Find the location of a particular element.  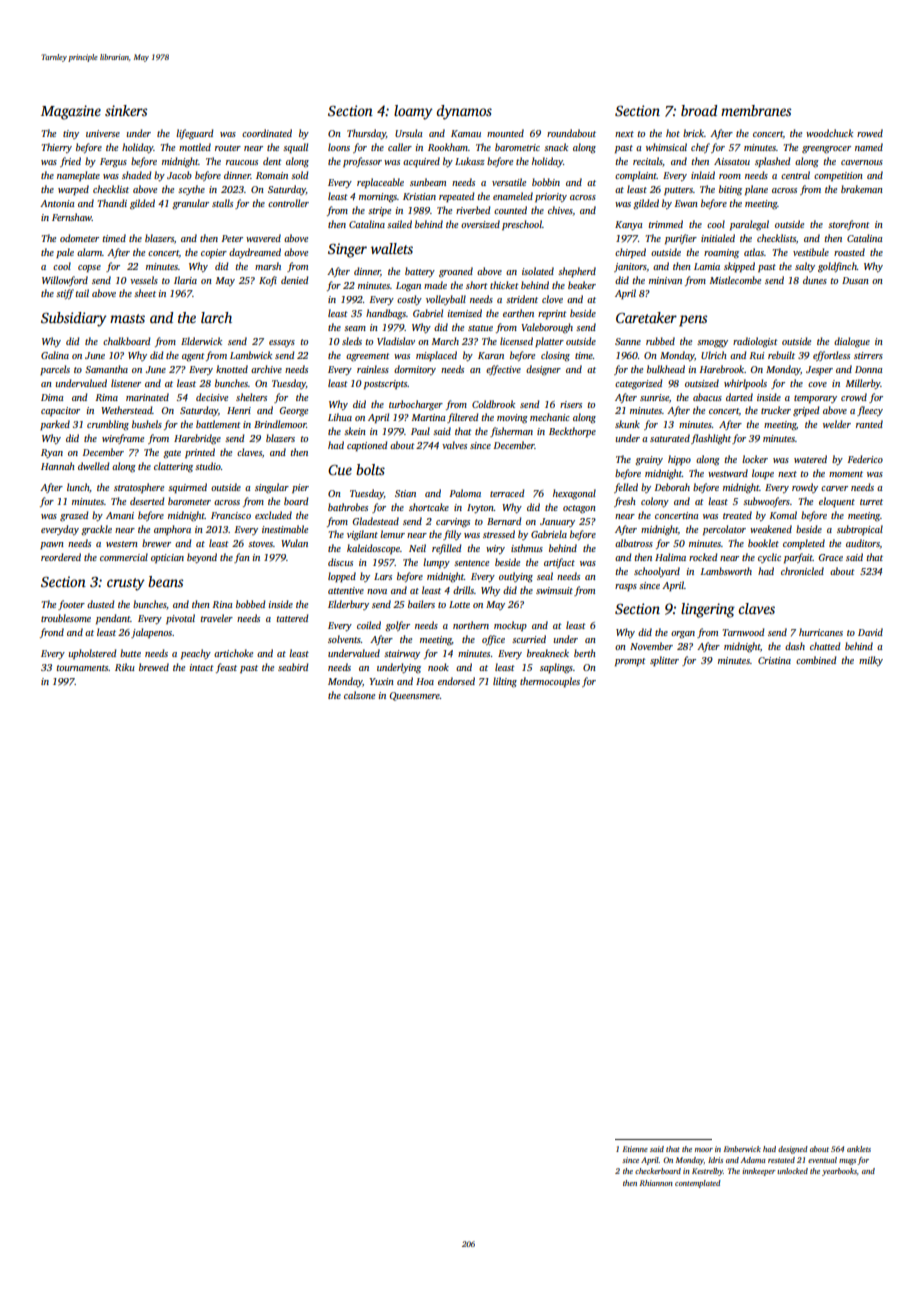

Riku is located at coordinates (125, 667).
